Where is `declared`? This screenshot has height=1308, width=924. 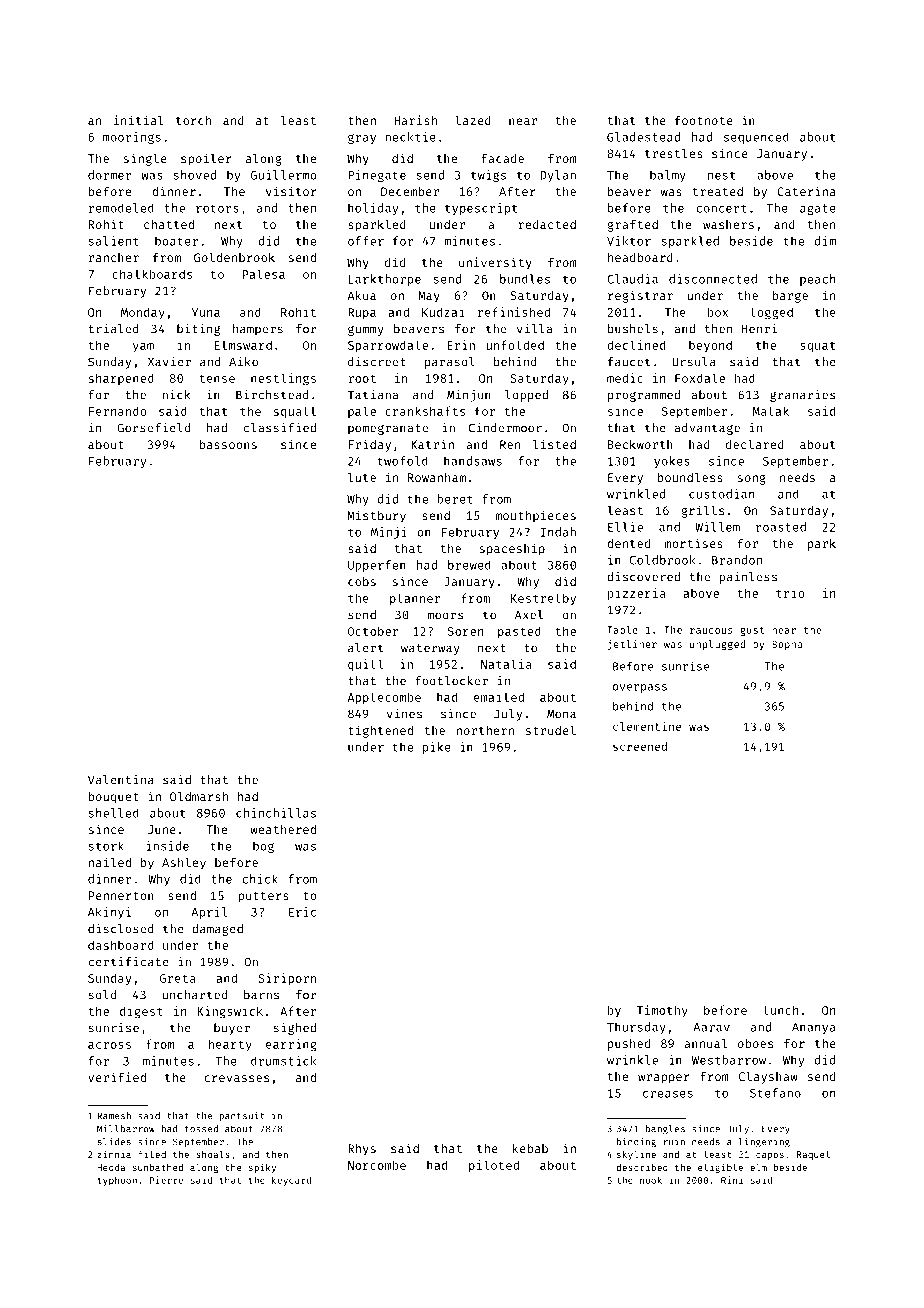 declared is located at coordinates (755, 444).
